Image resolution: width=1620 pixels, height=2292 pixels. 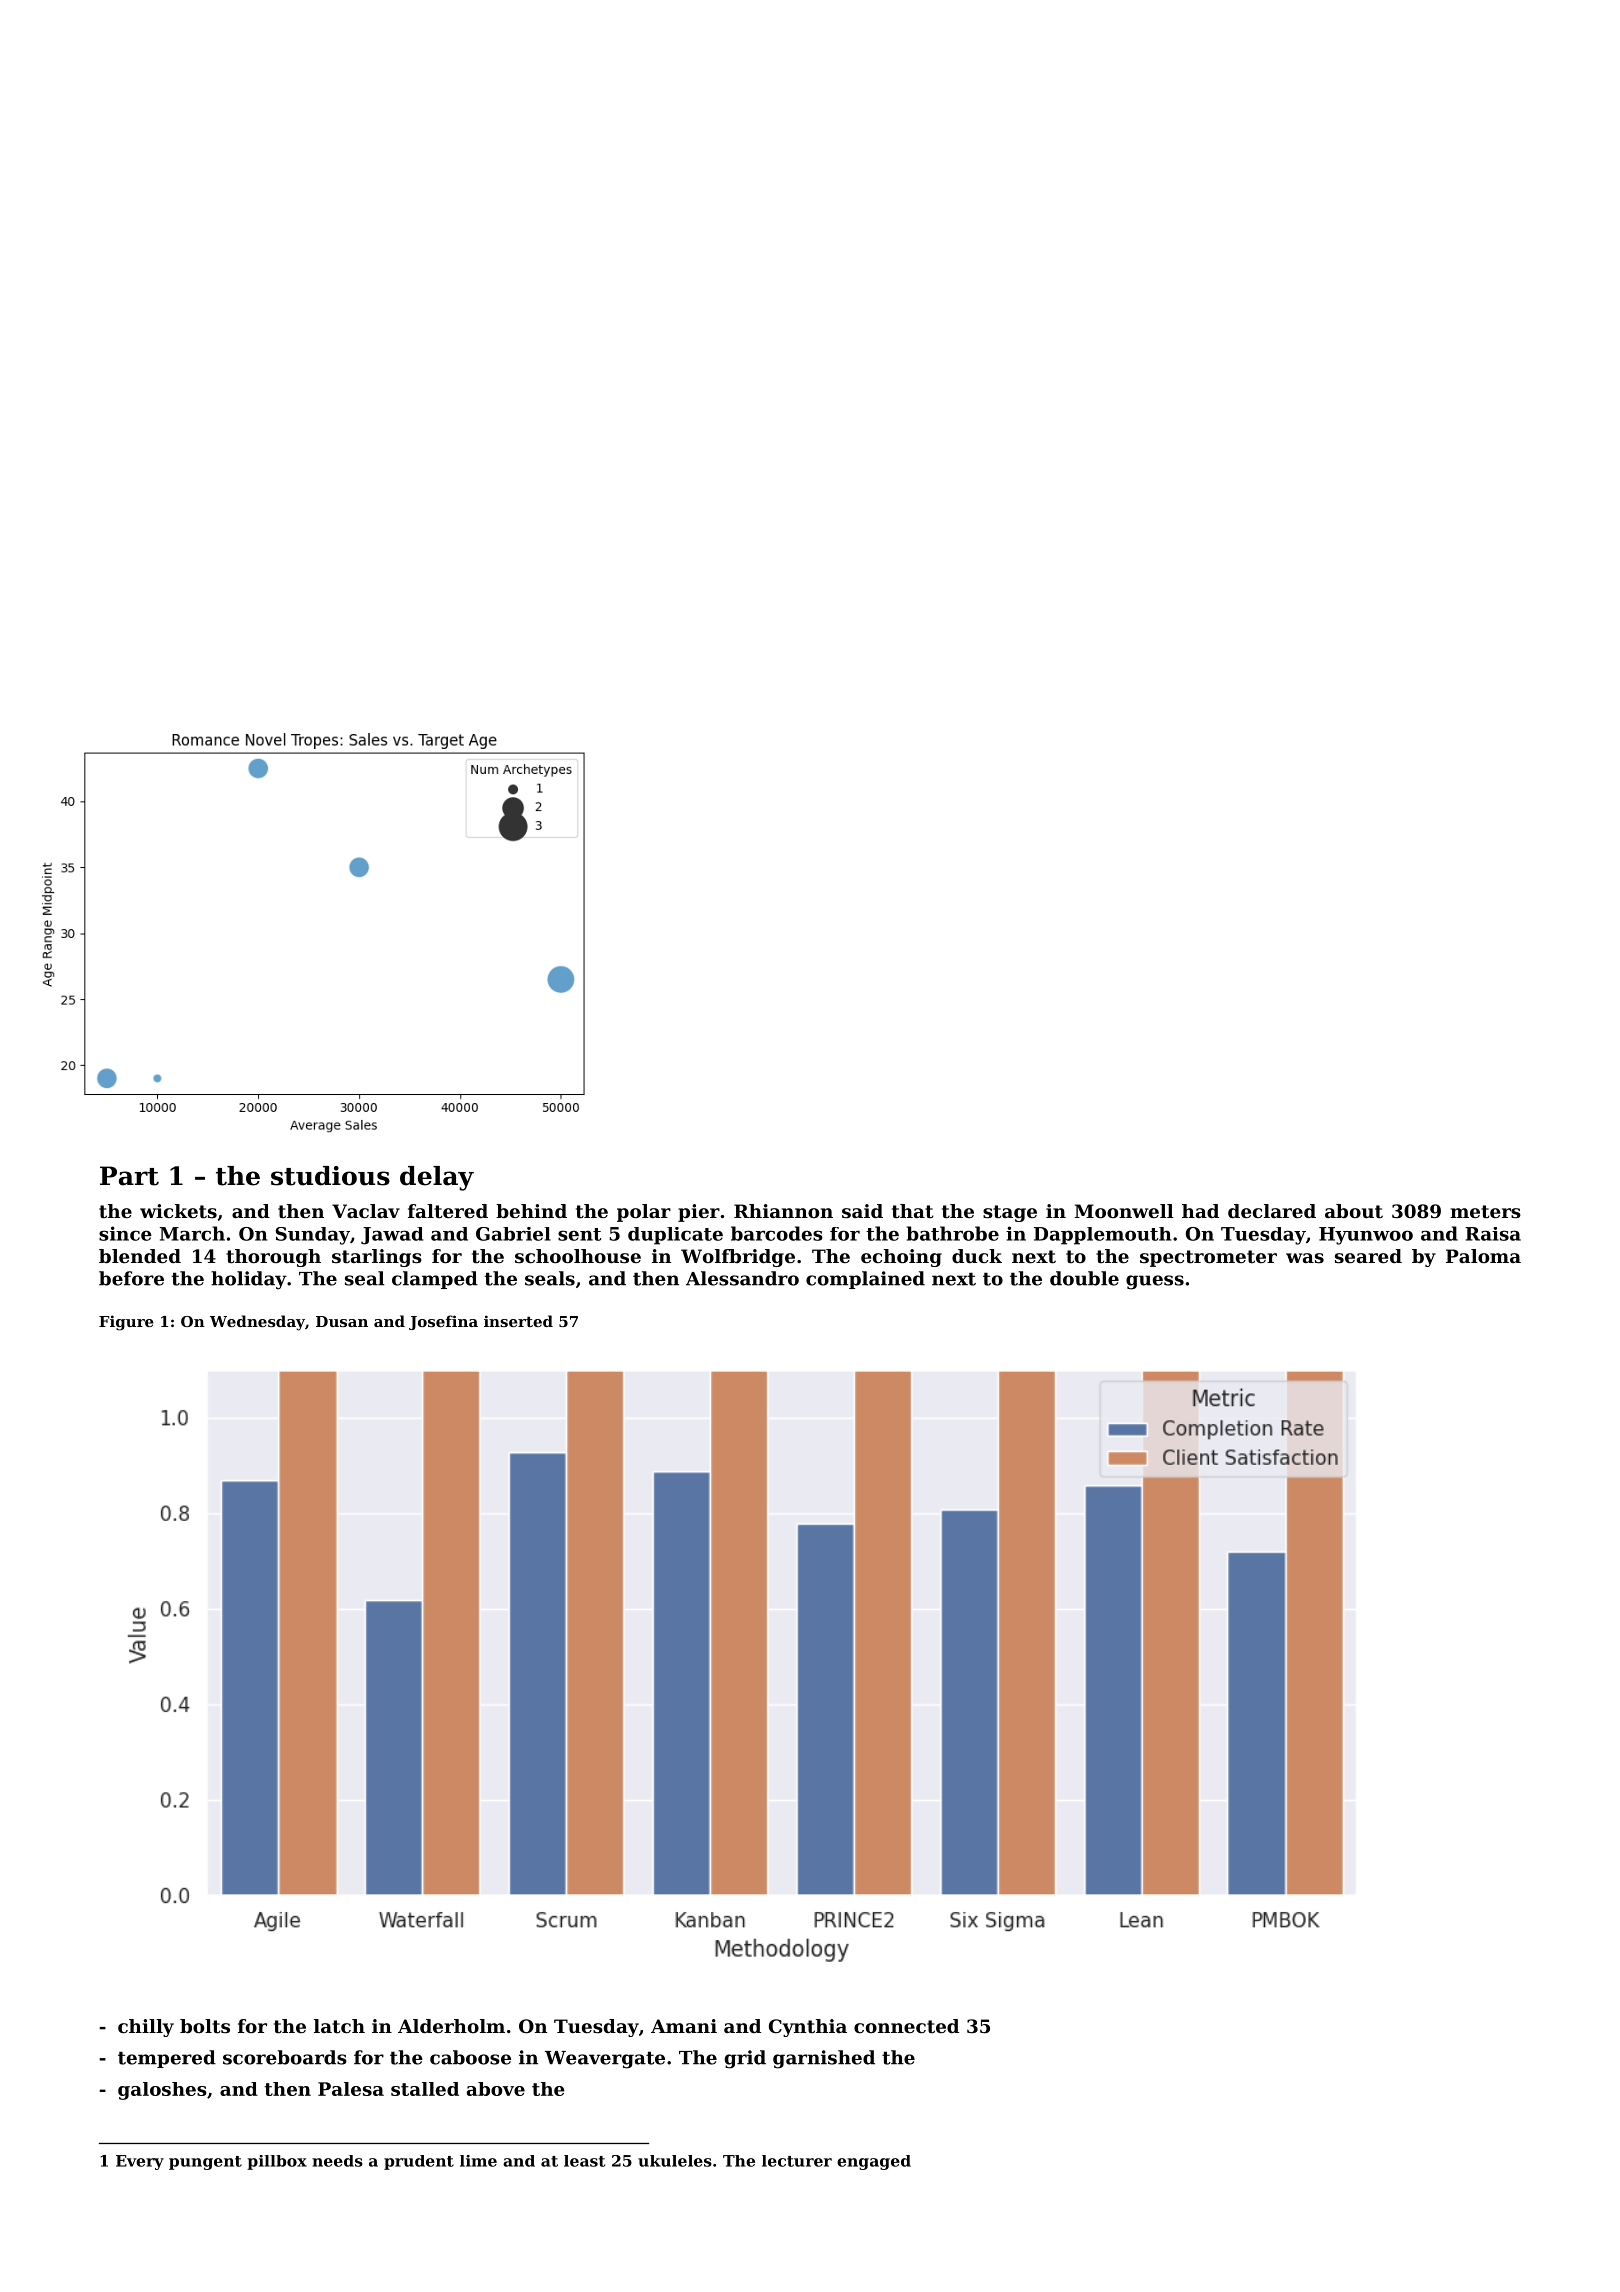 What do you see at coordinates (339, 2026) in the screenshot?
I see `latch` at bounding box center [339, 2026].
